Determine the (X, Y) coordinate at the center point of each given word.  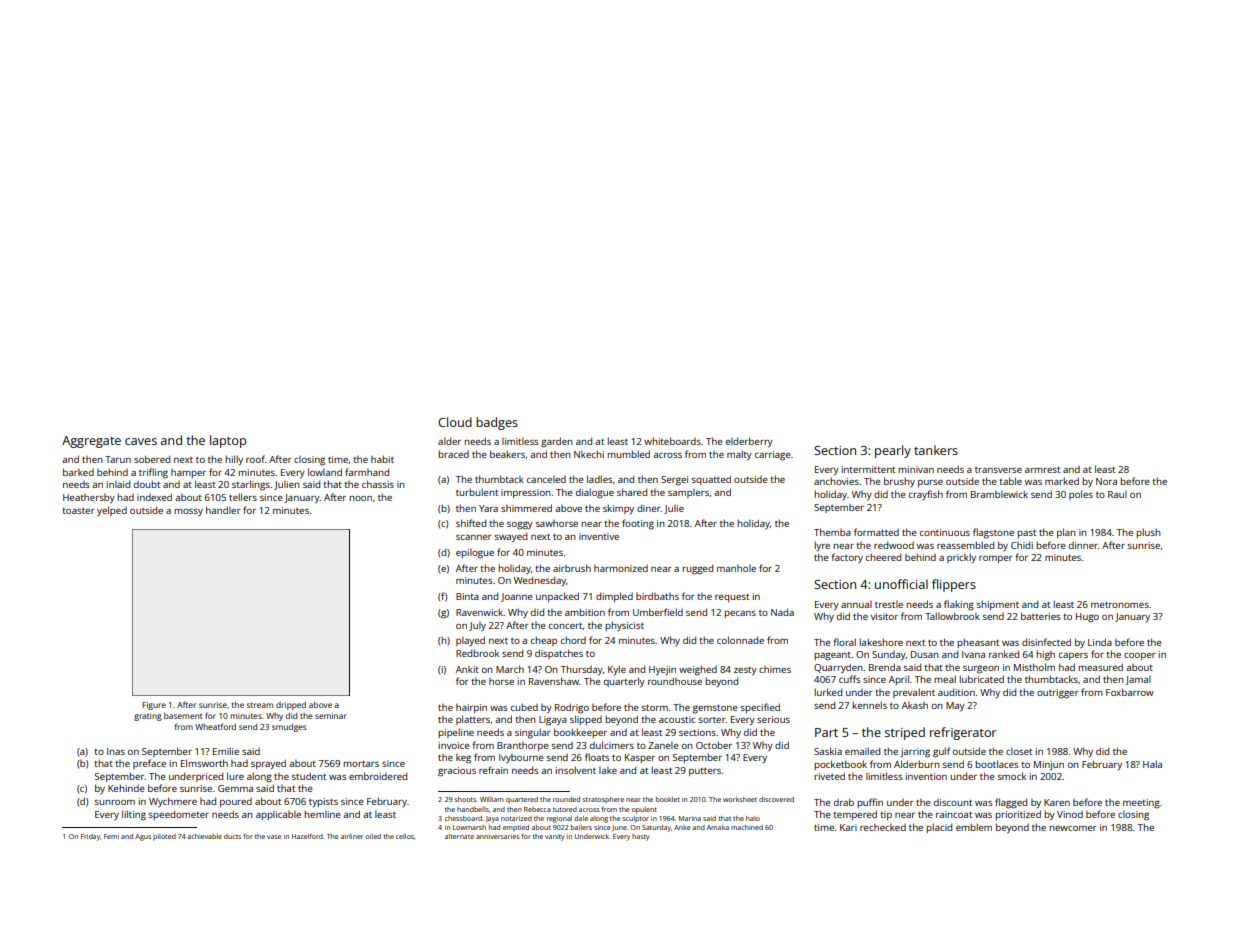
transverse (998, 470)
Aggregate (91, 442)
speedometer (179, 815)
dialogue (595, 493)
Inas (116, 751)
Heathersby (89, 499)
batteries (1040, 616)
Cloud (455, 422)
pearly (893, 451)
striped (905, 733)
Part (826, 732)
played (470, 641)
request (732, 598)
